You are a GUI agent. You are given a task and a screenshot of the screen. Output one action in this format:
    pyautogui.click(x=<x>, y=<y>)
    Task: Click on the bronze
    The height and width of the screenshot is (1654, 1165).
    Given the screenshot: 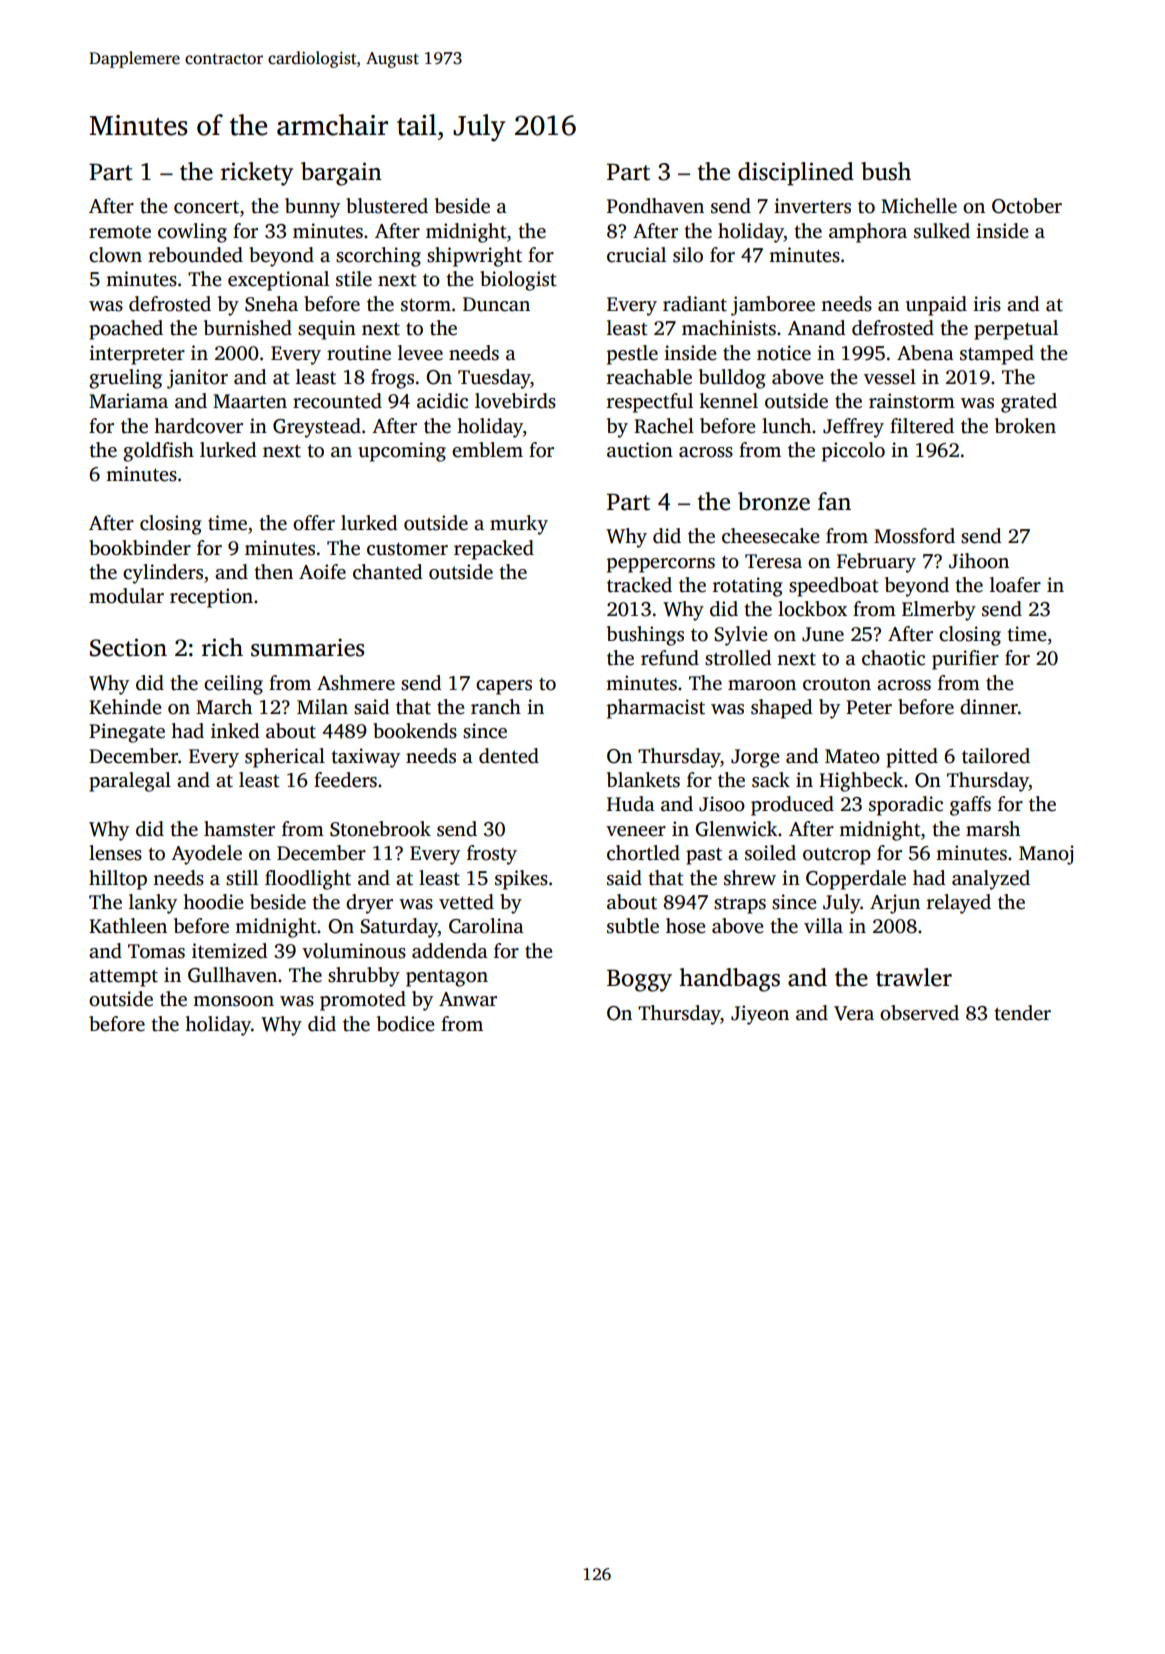 What is the action you would take?
    pyautogui.click(x=774, y=501)
